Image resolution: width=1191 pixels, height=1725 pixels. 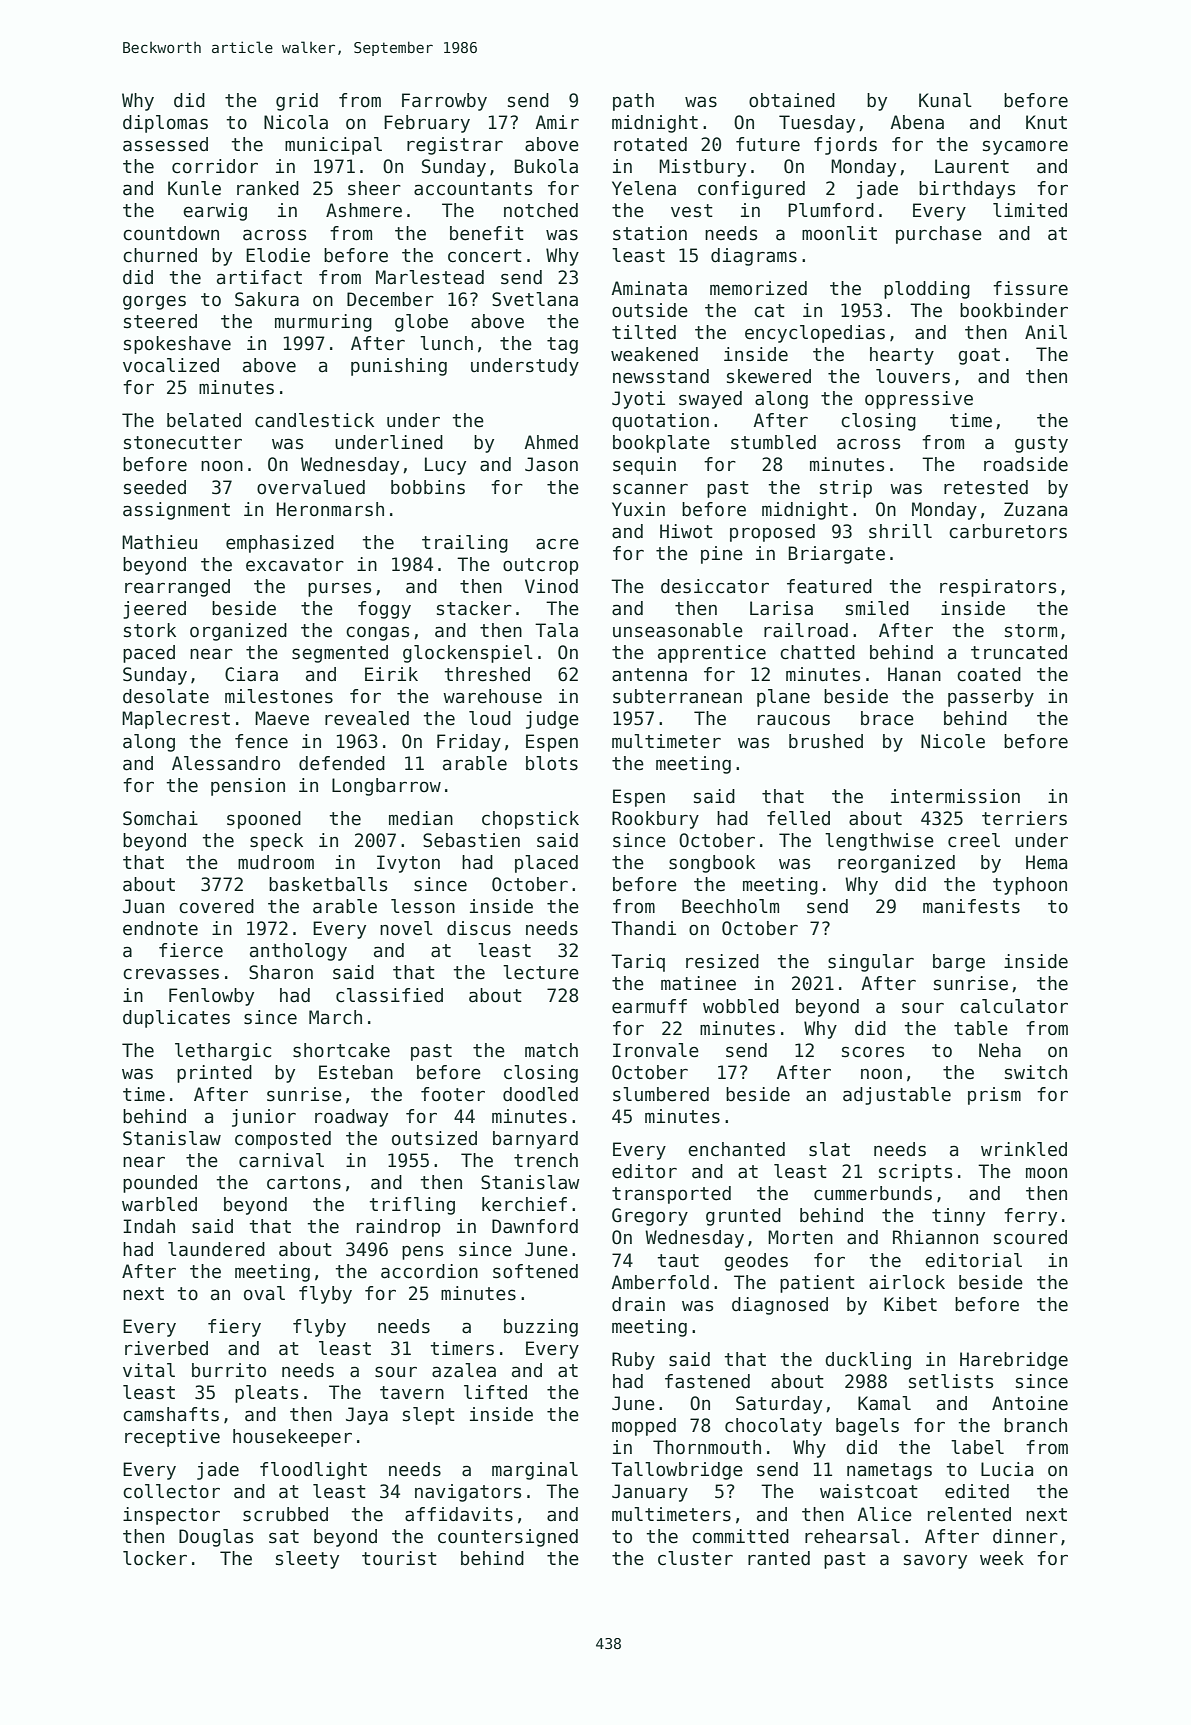 What do you see at coordinates (768, 144) in the document?
I see `future` at bounding box center [768, 144].
